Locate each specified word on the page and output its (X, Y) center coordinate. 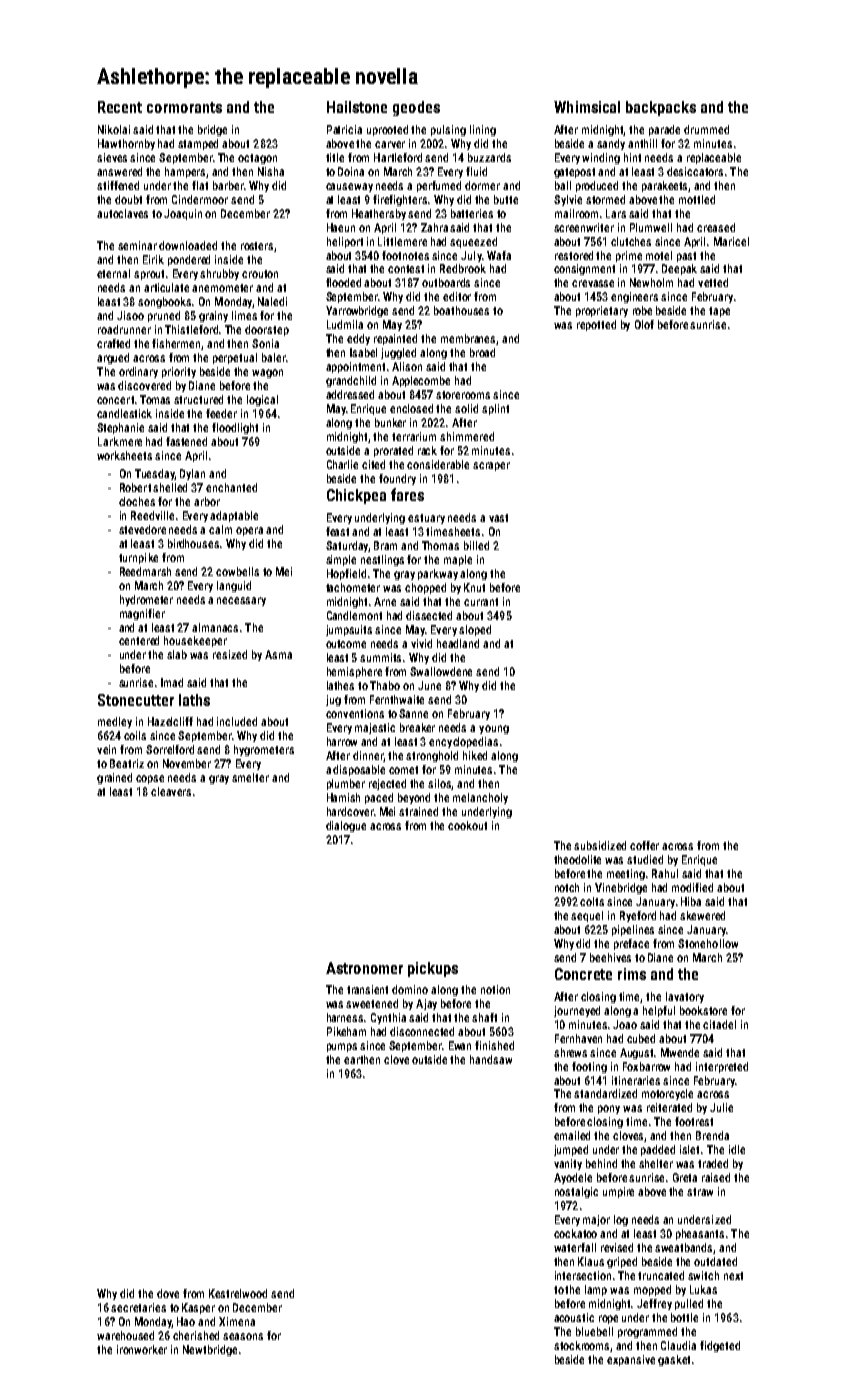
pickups (433, 969)
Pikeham (346, 1031)
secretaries (138, 1307)
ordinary (138, 372)
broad (482, 352)
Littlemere (402, 241)
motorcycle (667, 1094)
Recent (120, 107)
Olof (644, 324)
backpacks (661, 108)
